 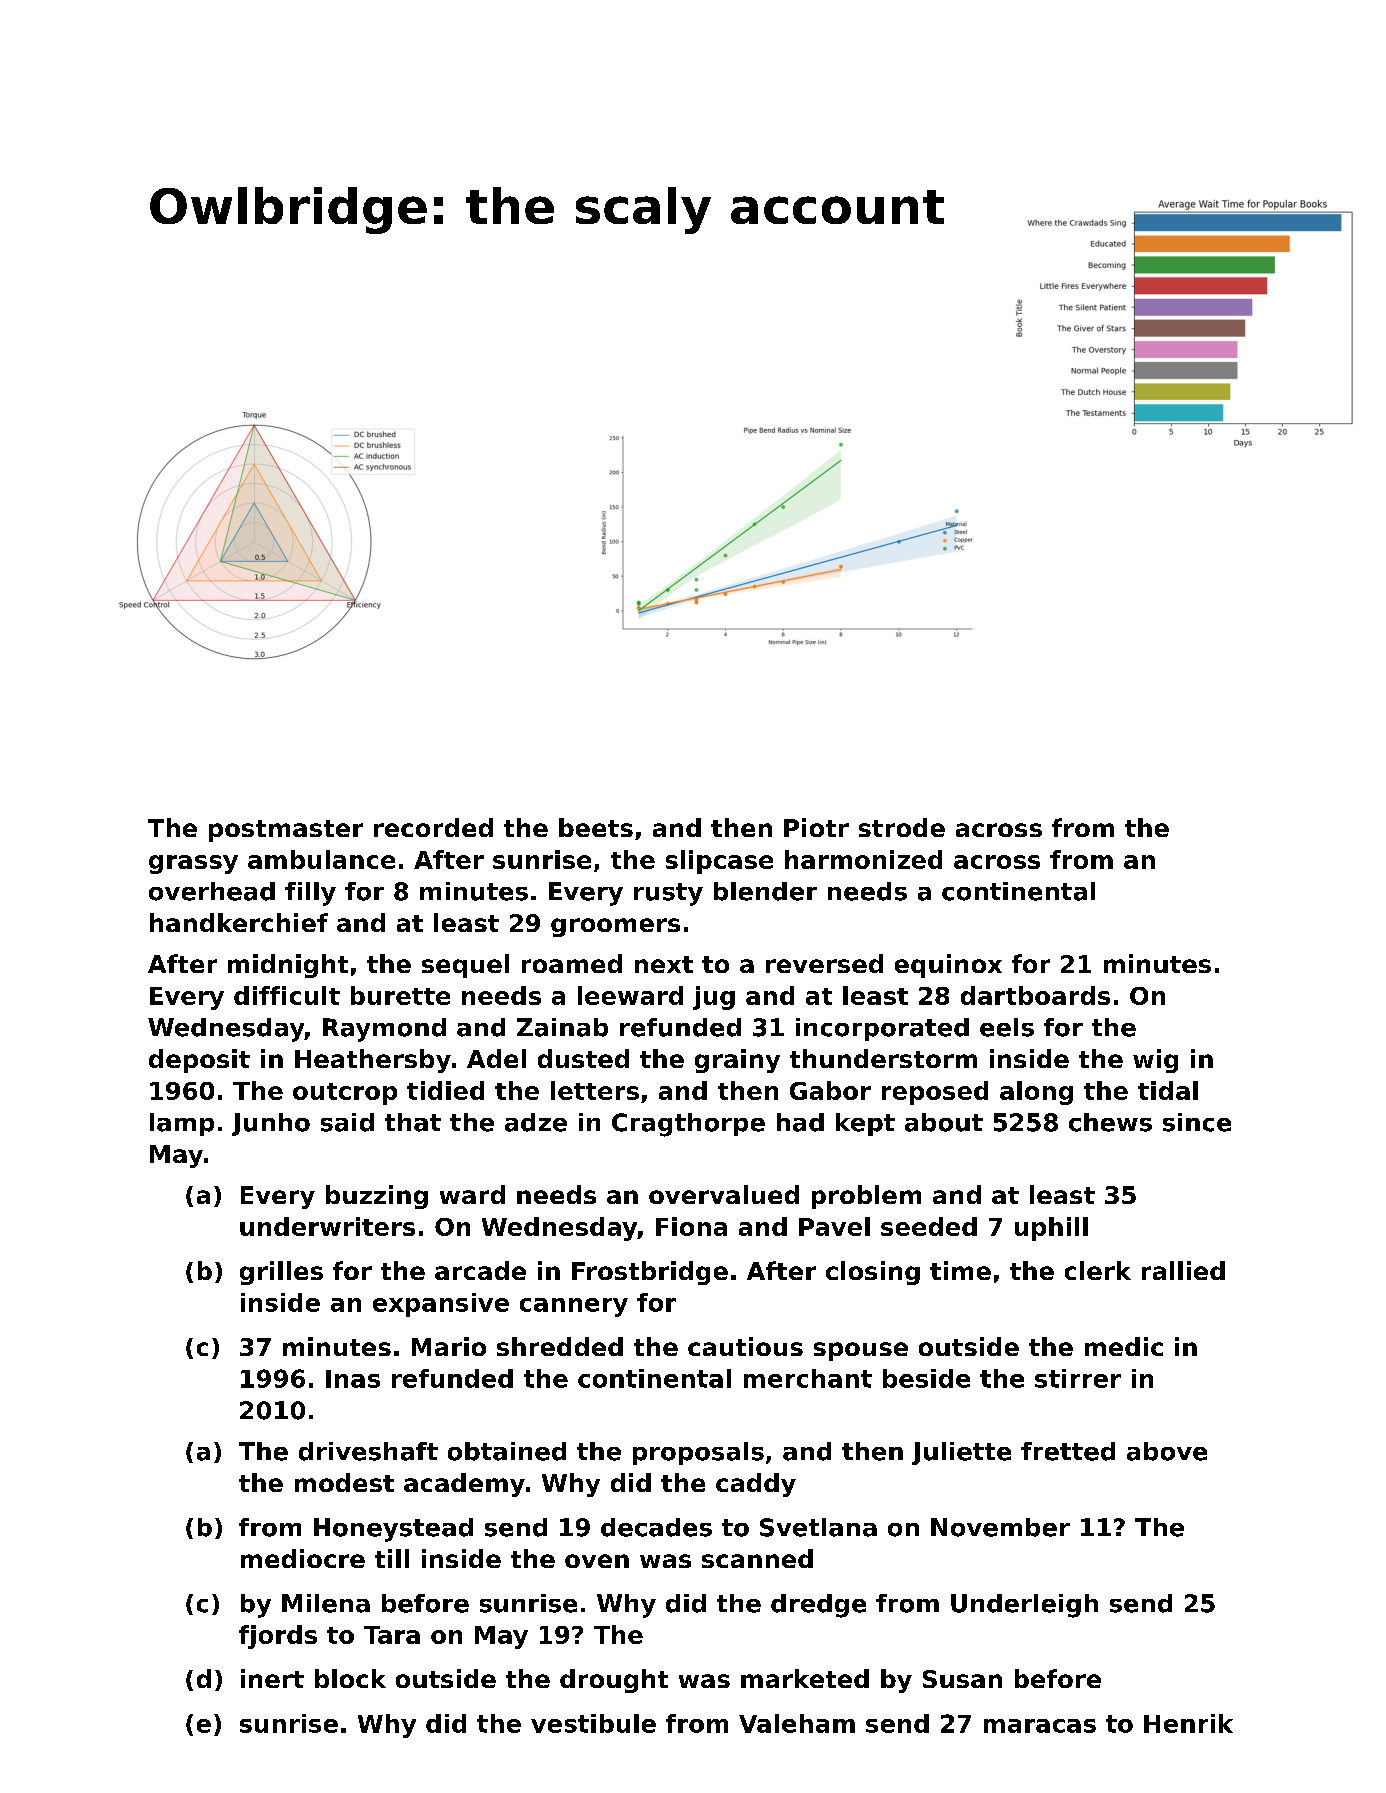 What do you see at coordinates (272, 1678) in the page?
I see `inert` at bounding box center [272, 1678].
